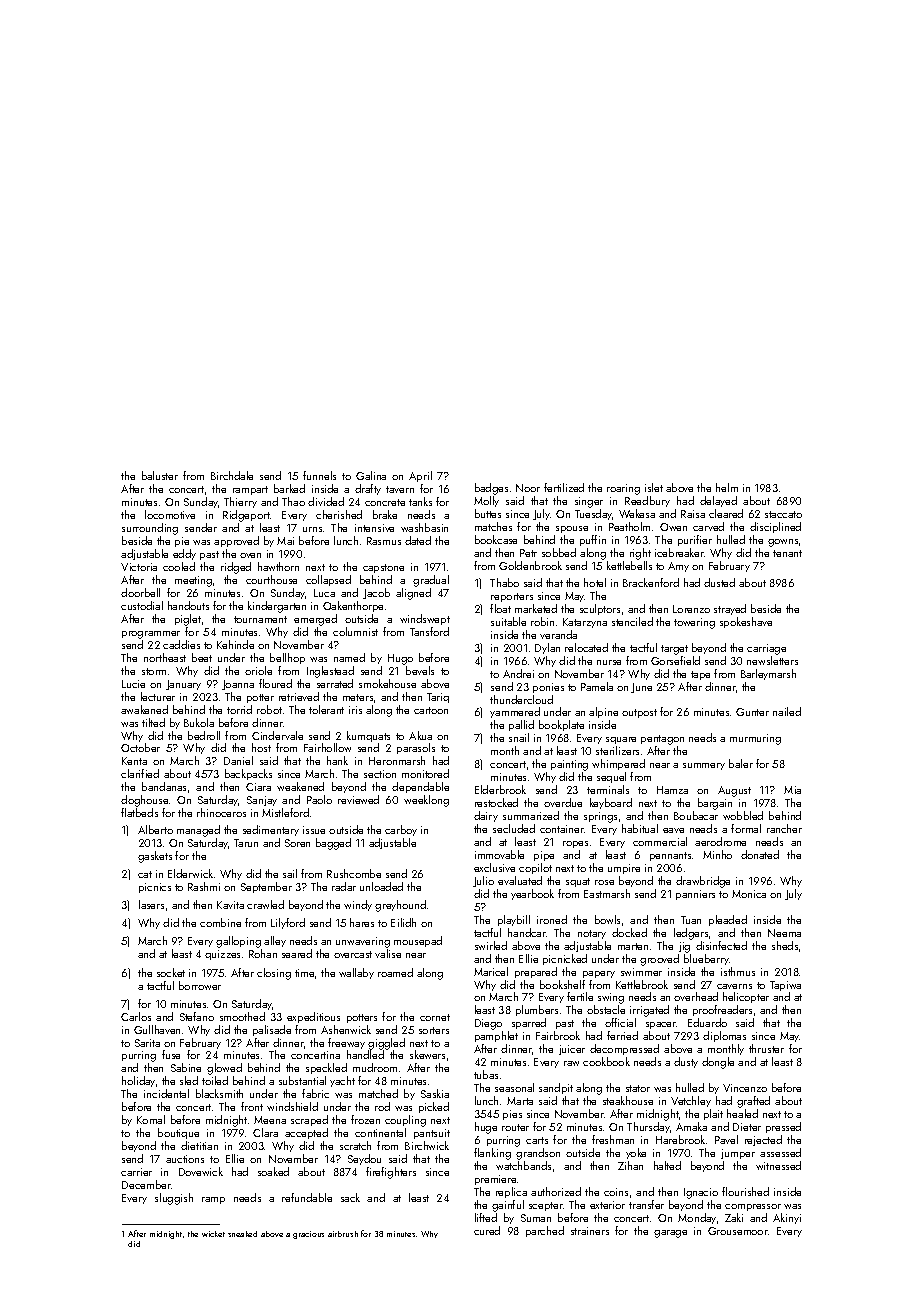 This document has width=924, height=1308. Describe the element at coordinates (378, 1093) in the document. I see `matched` at that location.
